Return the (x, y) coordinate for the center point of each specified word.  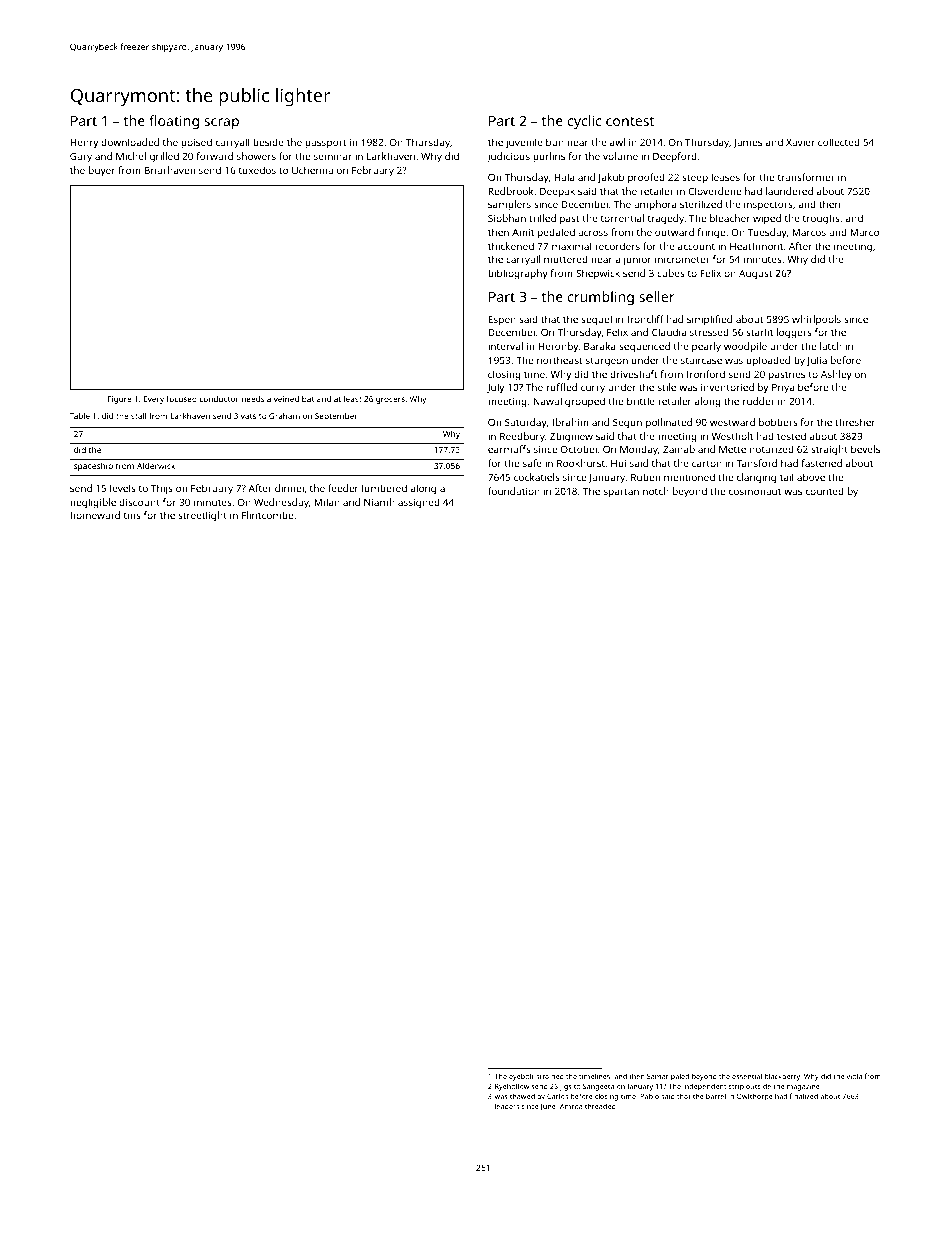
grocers (390, 400)
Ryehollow (512, 1087)
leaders (507, 1106)
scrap (221, 124)
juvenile (524, 143)
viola (854, 1076)
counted (825, 491)
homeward (95, 515)
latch (831, 346)
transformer (806, 177)
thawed (522, 1096)
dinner (290, 488)
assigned (419, 503)
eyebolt (521, 1077)
